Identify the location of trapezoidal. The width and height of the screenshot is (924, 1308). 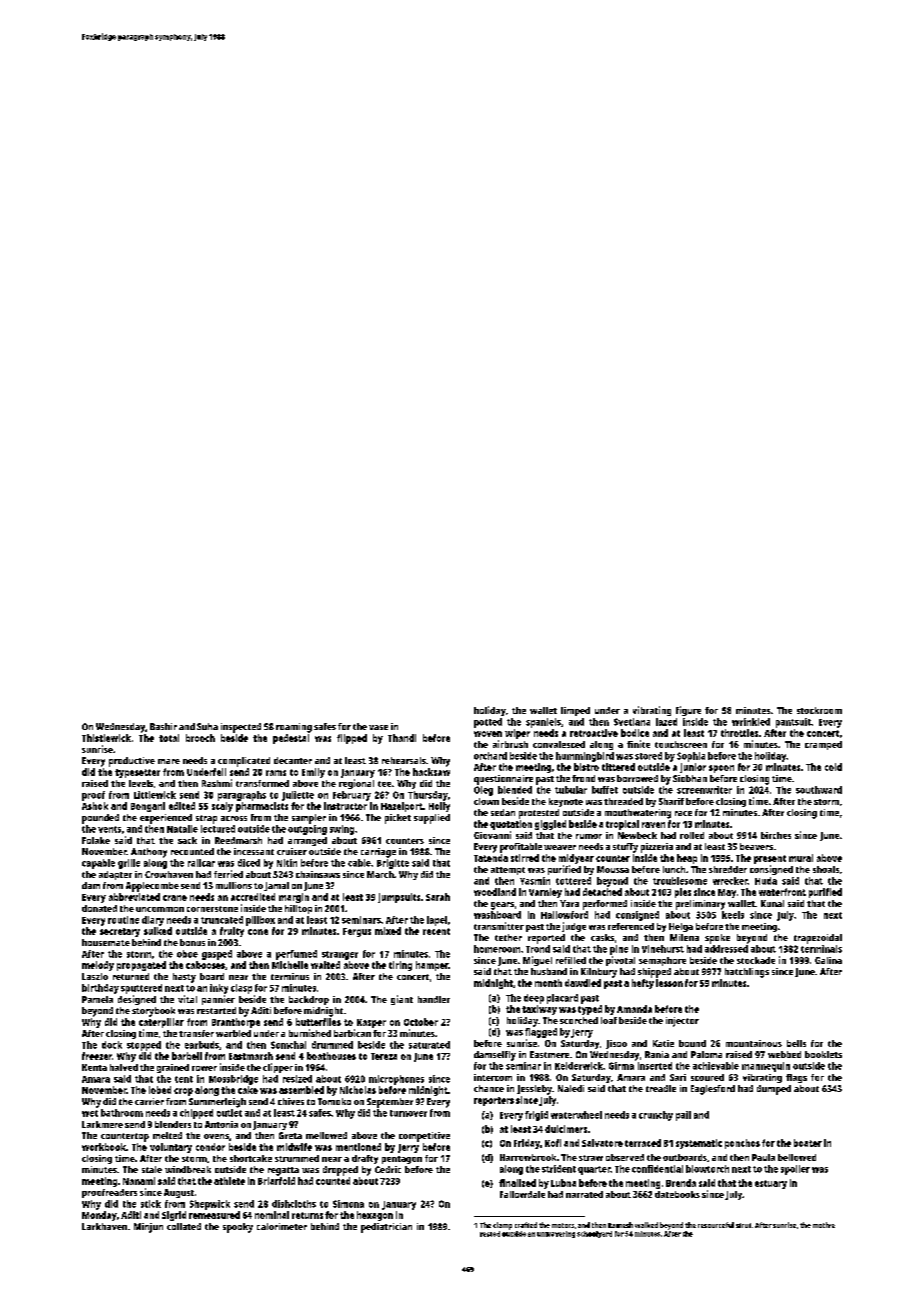
(818, 939).
